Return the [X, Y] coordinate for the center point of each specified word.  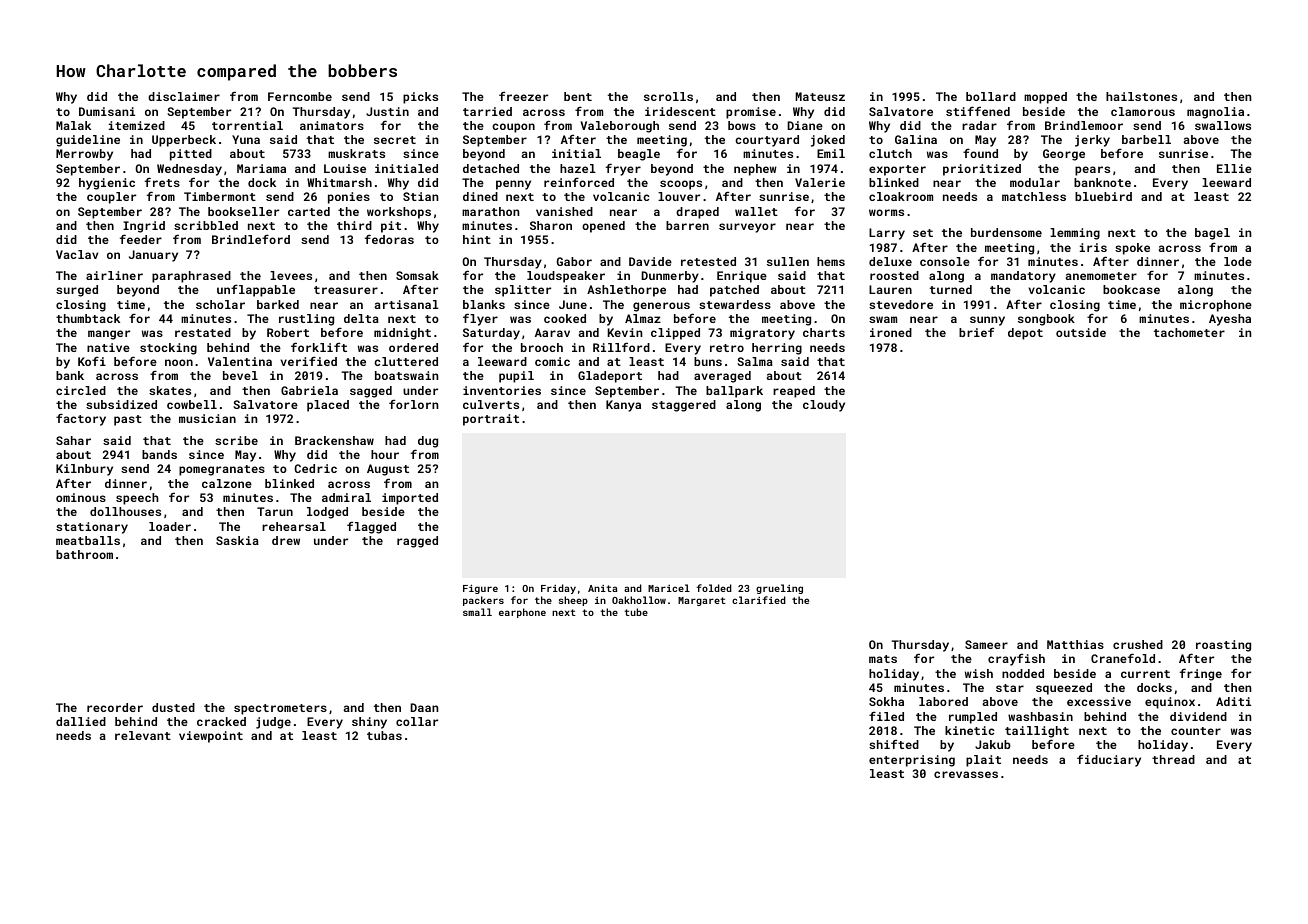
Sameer [986, 644]
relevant [143, 735]
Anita [602, 588]
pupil [516, 377]
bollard [991, 96]
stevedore [901, 304]
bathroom [84, 554]
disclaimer [184, 96]
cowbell [192, 404]
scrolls [668, 96]
